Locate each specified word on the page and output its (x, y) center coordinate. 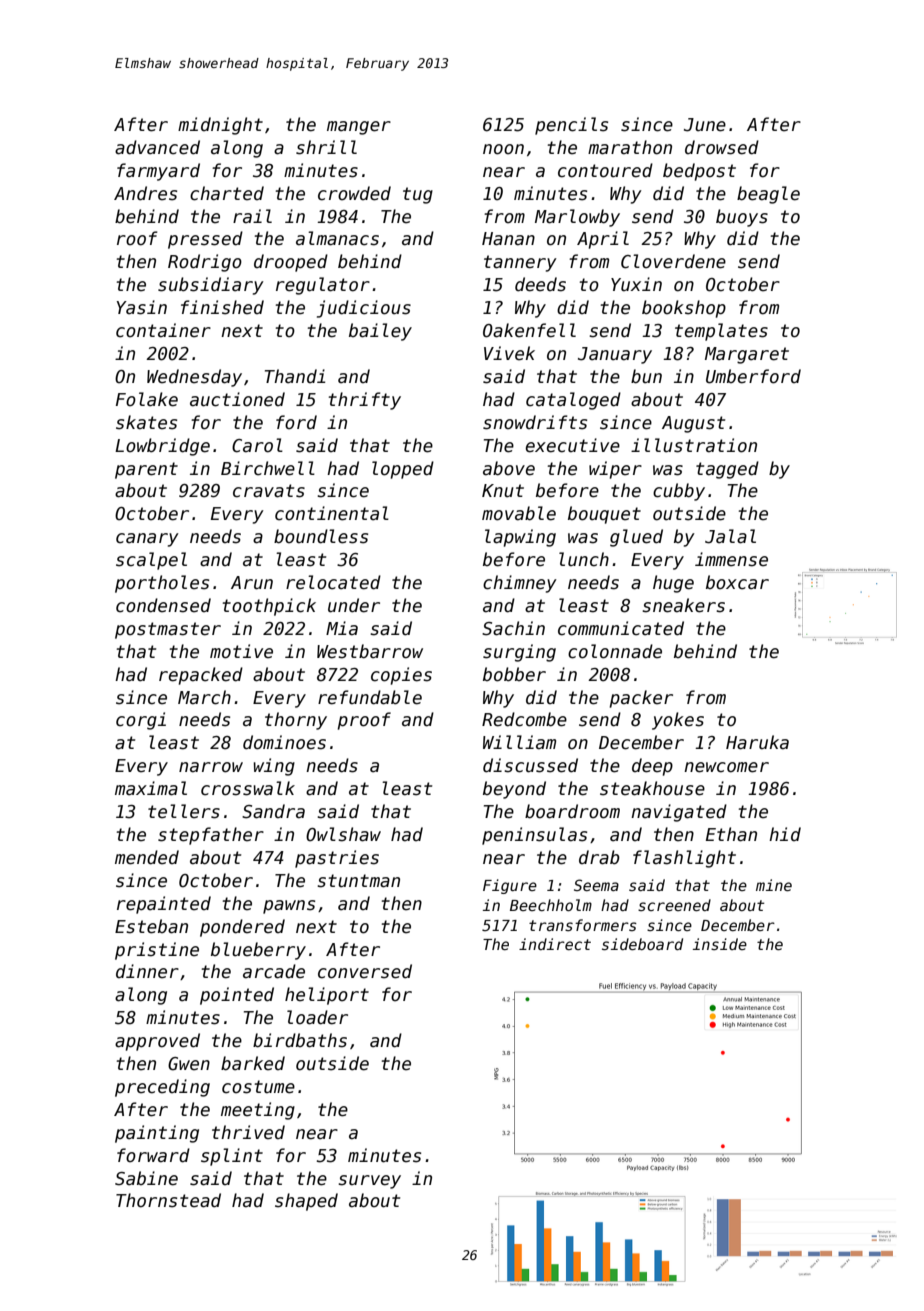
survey (369, 1182)
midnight (220, 126)
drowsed (722, 147)
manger (359, 128)
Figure (510, 886)
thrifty (365, 401)
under (354, 605)
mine (774, 885)
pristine (157, 951)
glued (636, 538)
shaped (306, 1202)
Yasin (142, 307)
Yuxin (636, 284)
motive (241, 651)
